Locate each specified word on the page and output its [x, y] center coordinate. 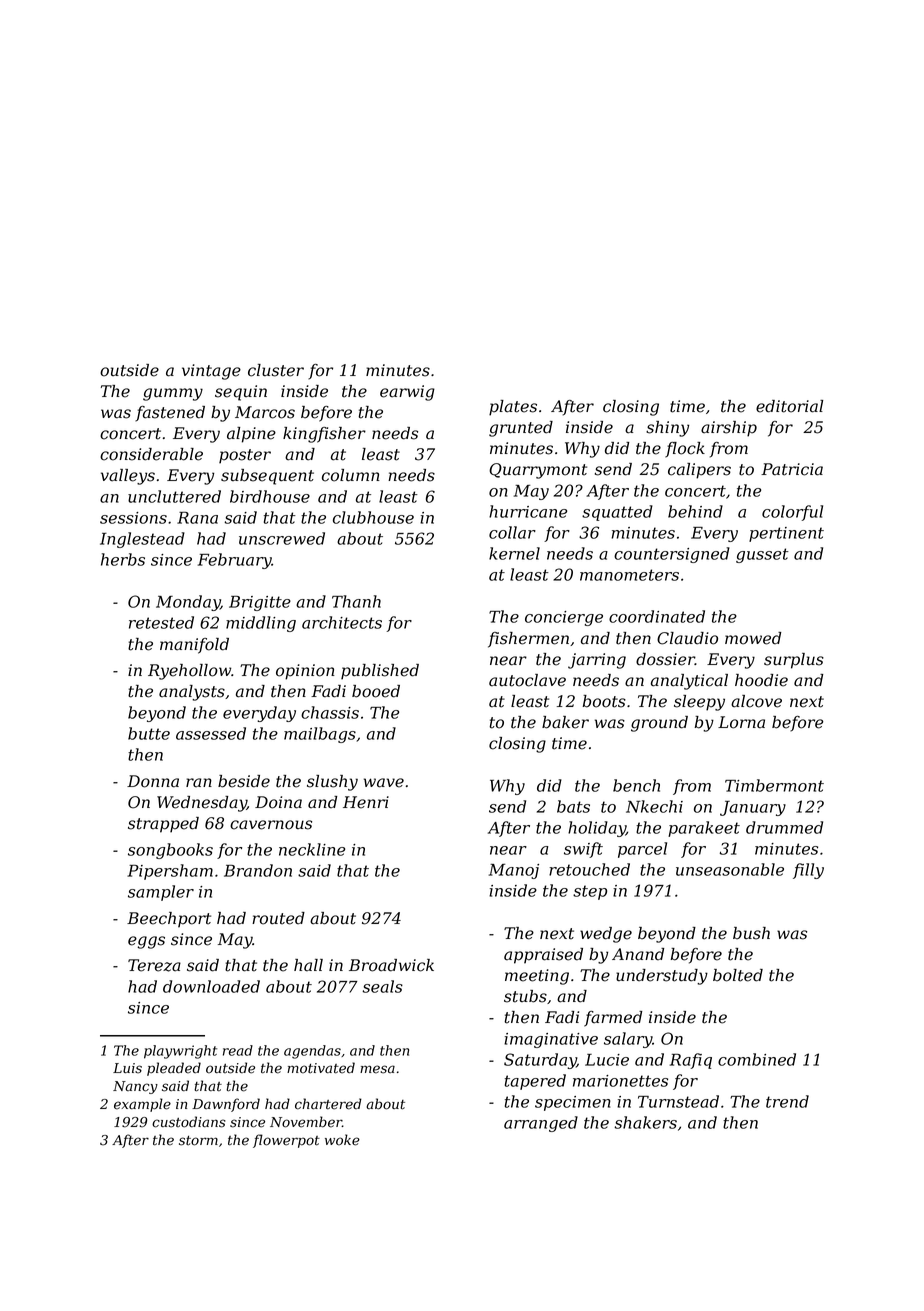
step [590, 892]
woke [342, 1140]
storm [198, 1141]
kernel [514, 553]
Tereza [154, 965]
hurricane [528, 511]
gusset [762, 555]
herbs [123, 559]
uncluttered [174, 496]
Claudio [687, 638]
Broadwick [391, 965]
